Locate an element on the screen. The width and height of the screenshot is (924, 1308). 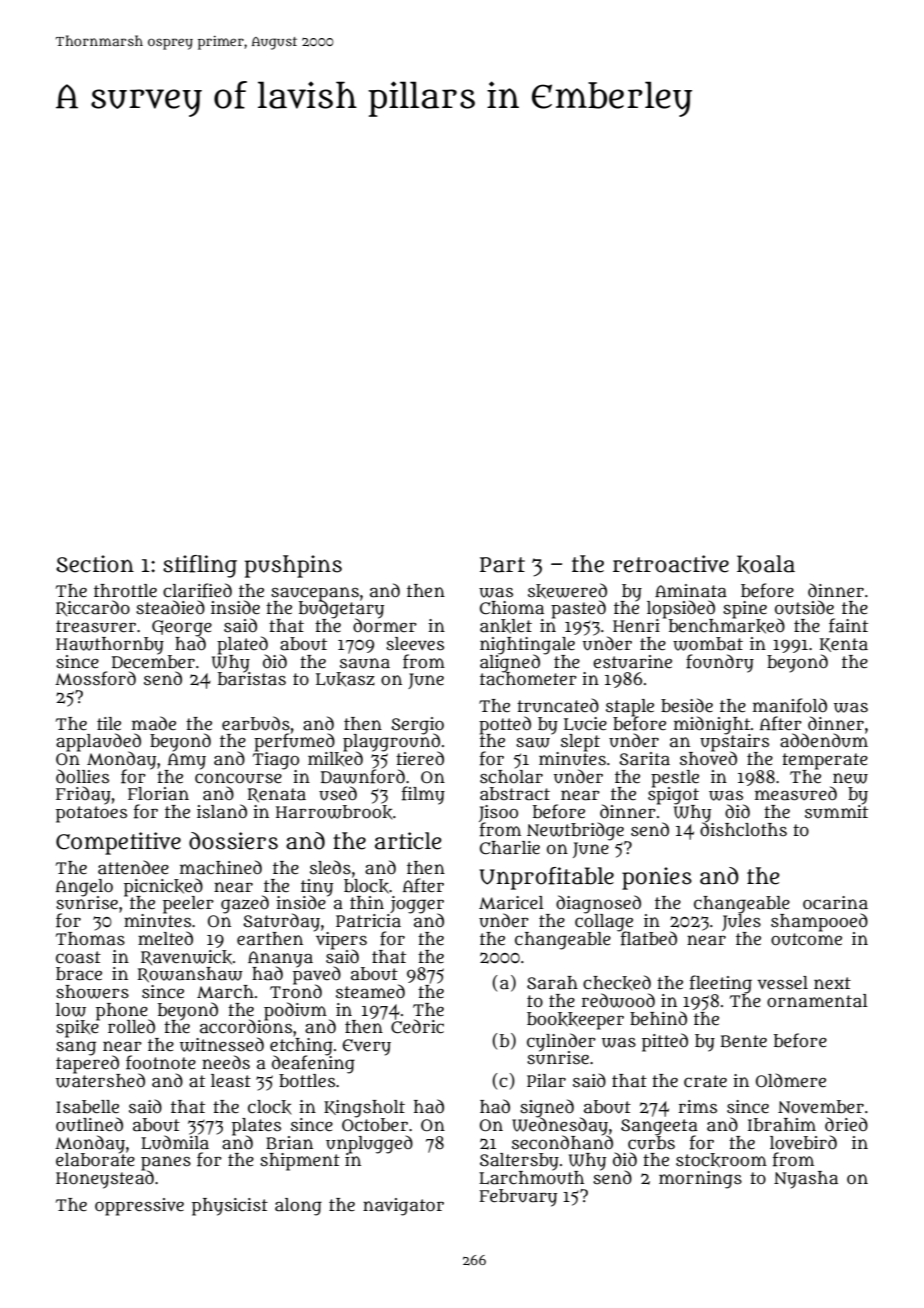
along is located at coordinates (298, 1207).
